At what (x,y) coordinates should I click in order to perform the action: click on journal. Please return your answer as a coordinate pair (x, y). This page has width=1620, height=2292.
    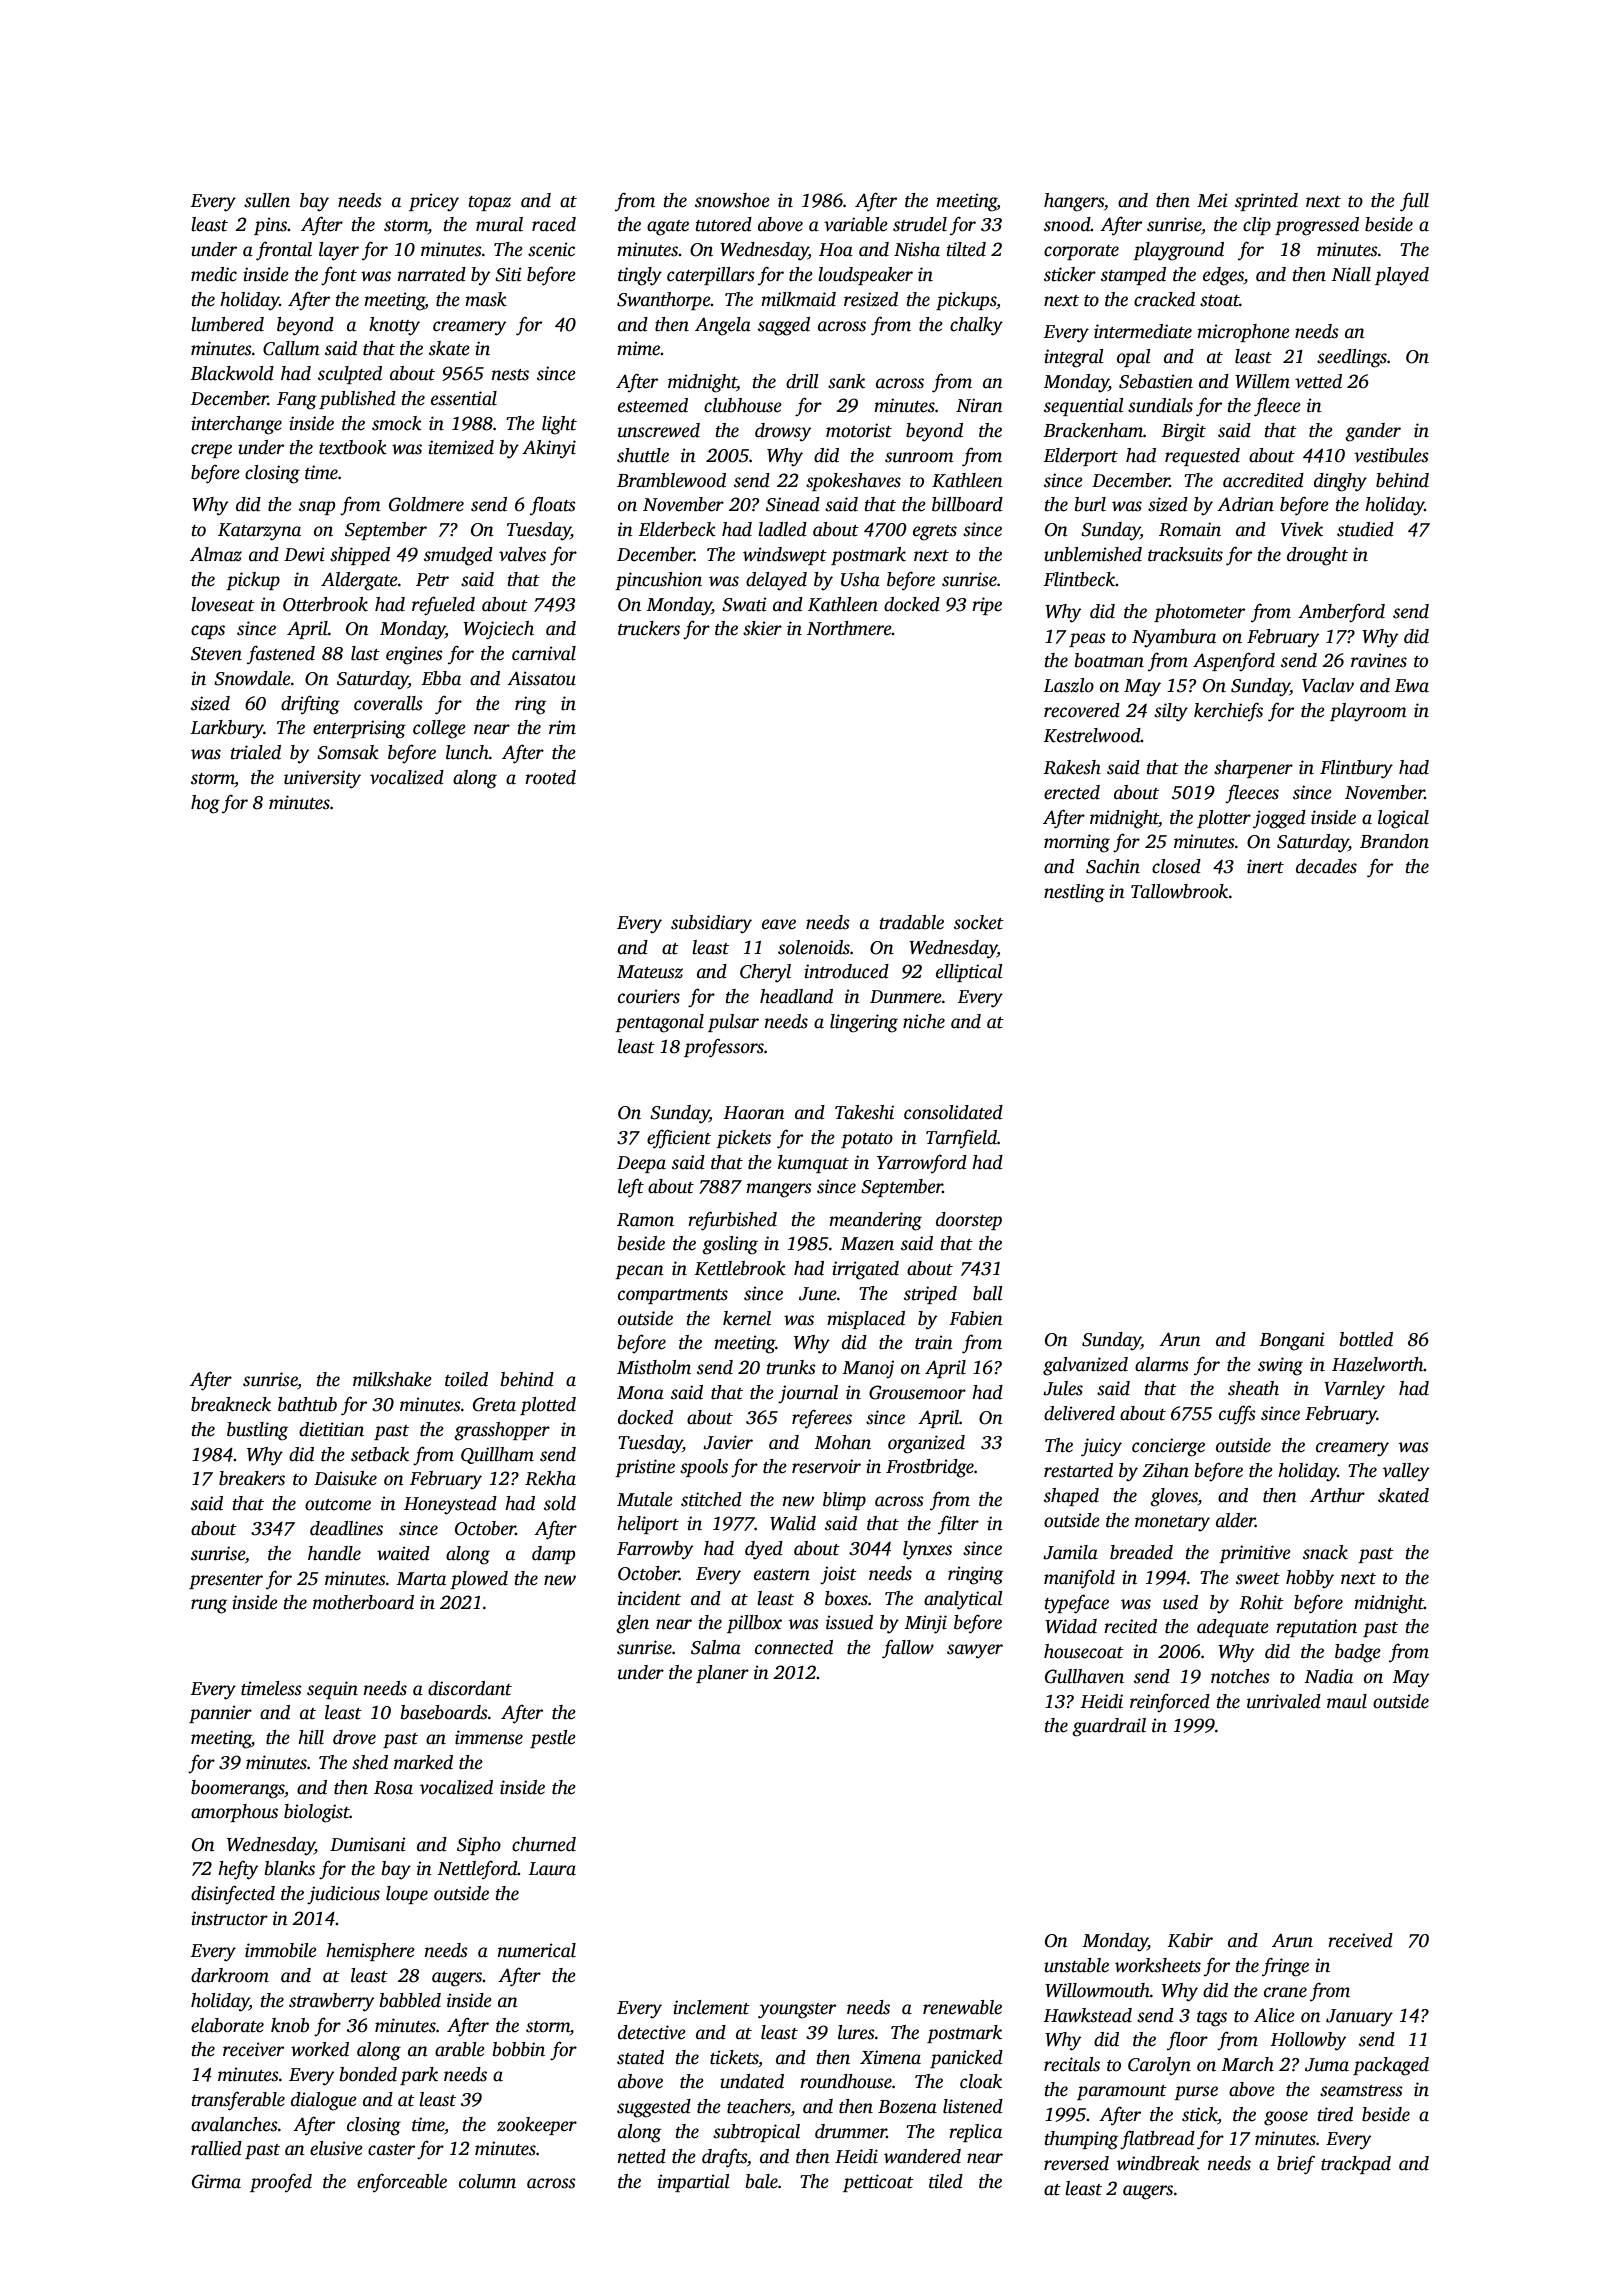
    Looking at the image, I should click on (808, 1394).
